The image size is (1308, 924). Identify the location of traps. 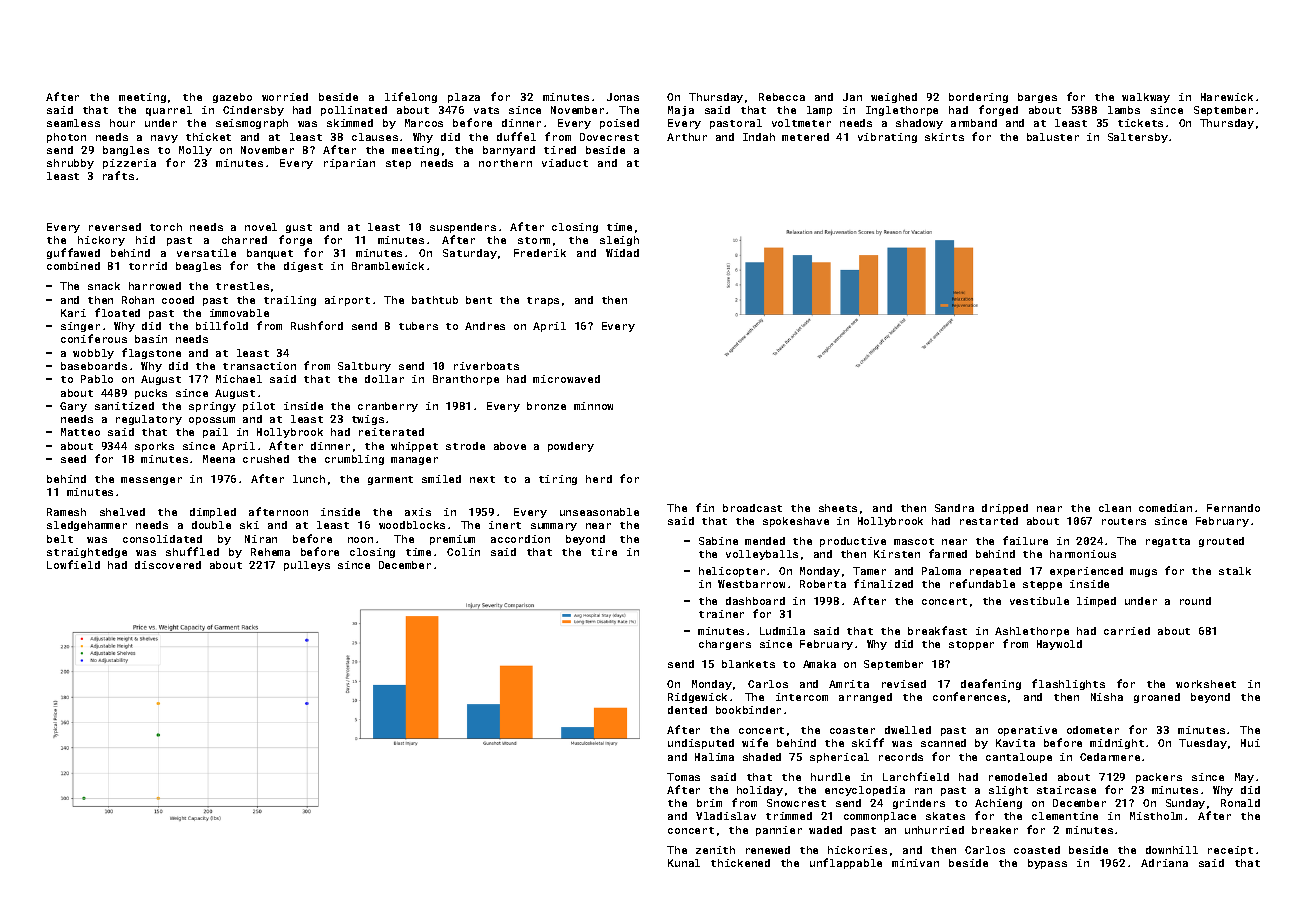
(543, 301).
